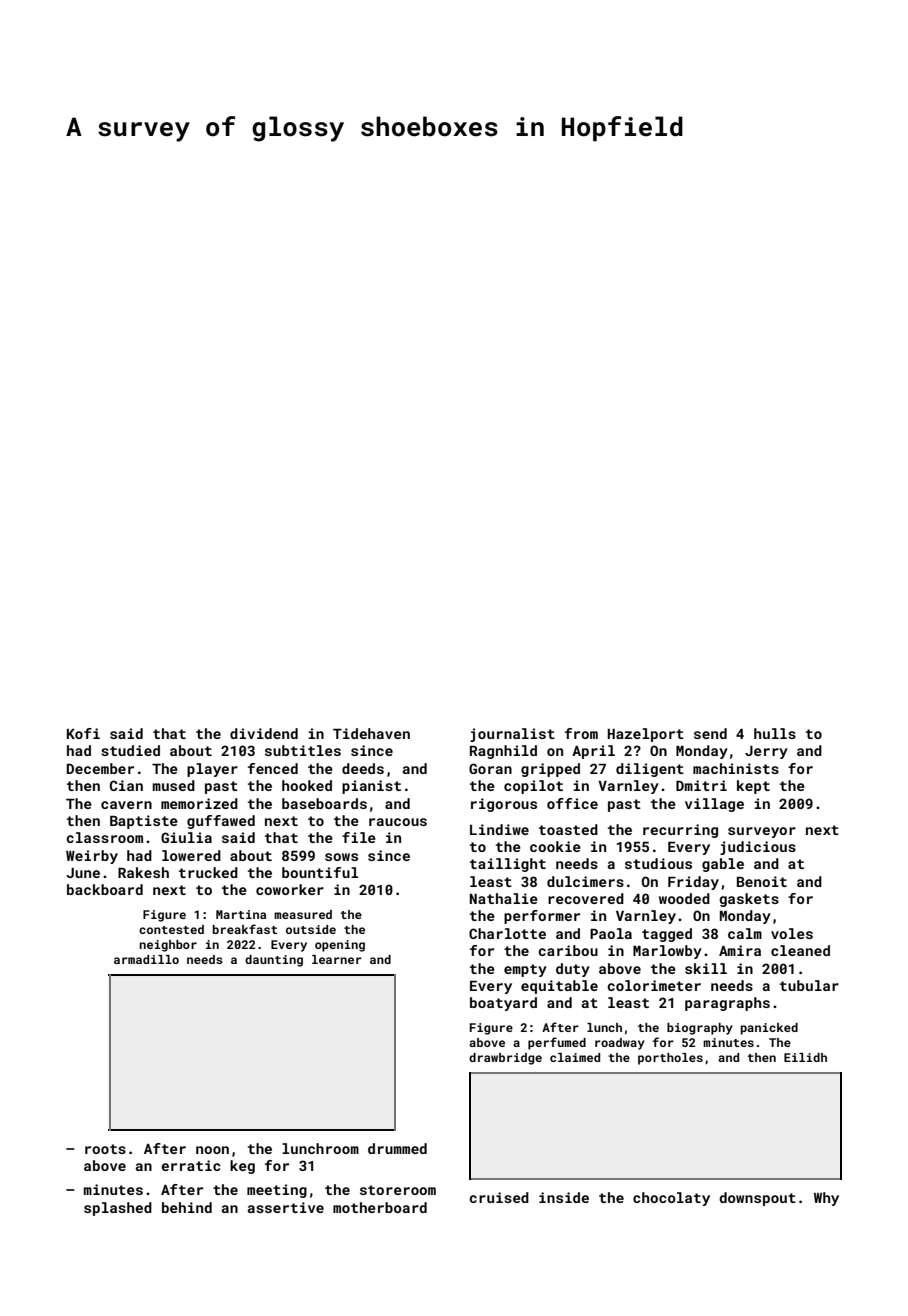 The width and height of the image is (908, 1316). What do you see at coordinates (380, 1207) in the image?
I see `motherboard` at bounding box center [380, 1207].
